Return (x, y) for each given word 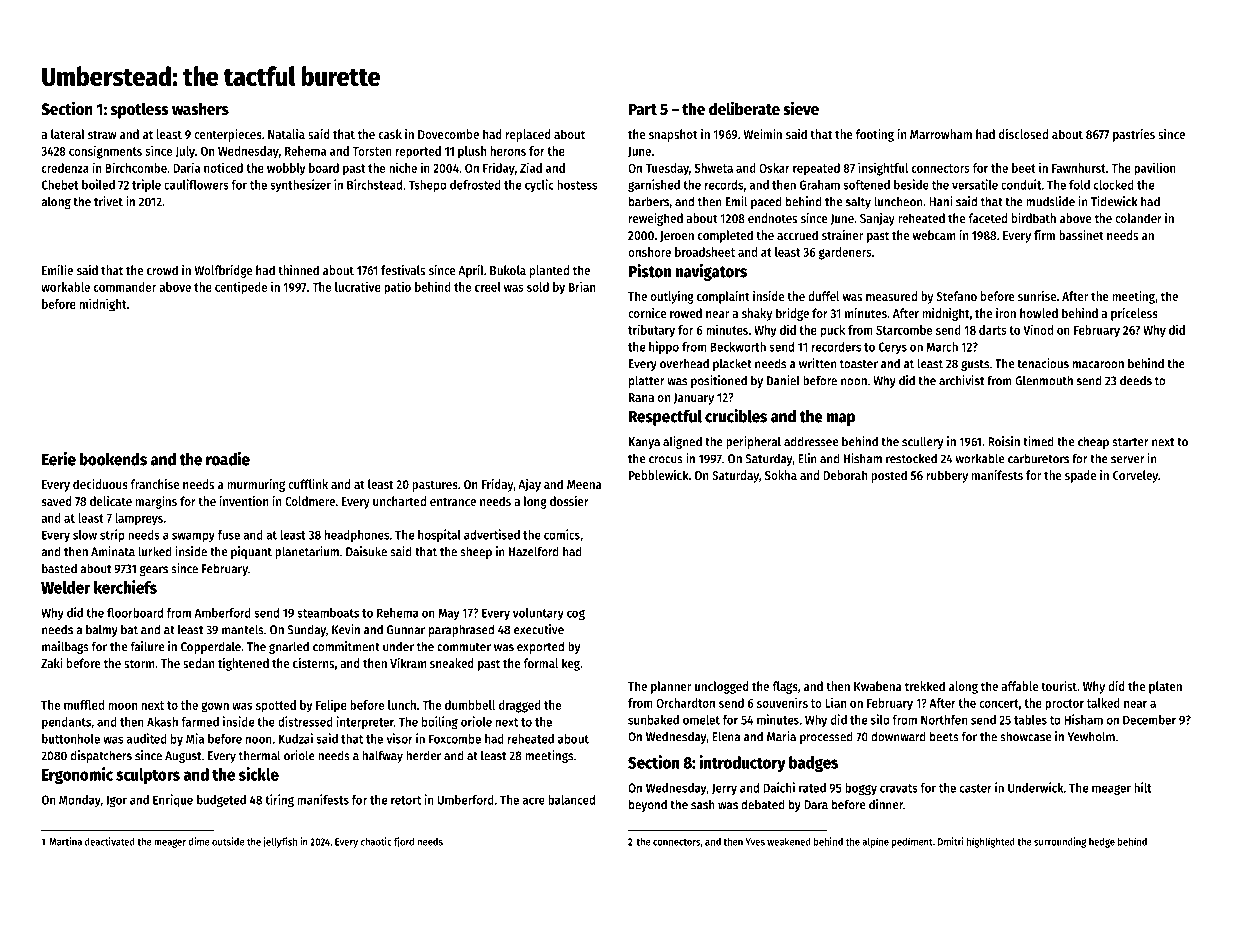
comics (562, 534)
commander (125, 287)
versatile (975, 184)
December (1149, 720)
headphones (357, 536)
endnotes (772, 218)
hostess (577, 185)
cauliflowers (196, 184)
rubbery (947, 476)
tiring (279, 801)
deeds (1136, 380)
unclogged (722, 687)
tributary (651, 331)
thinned (298, 270)
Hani (940, 201)
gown (215, 707)
